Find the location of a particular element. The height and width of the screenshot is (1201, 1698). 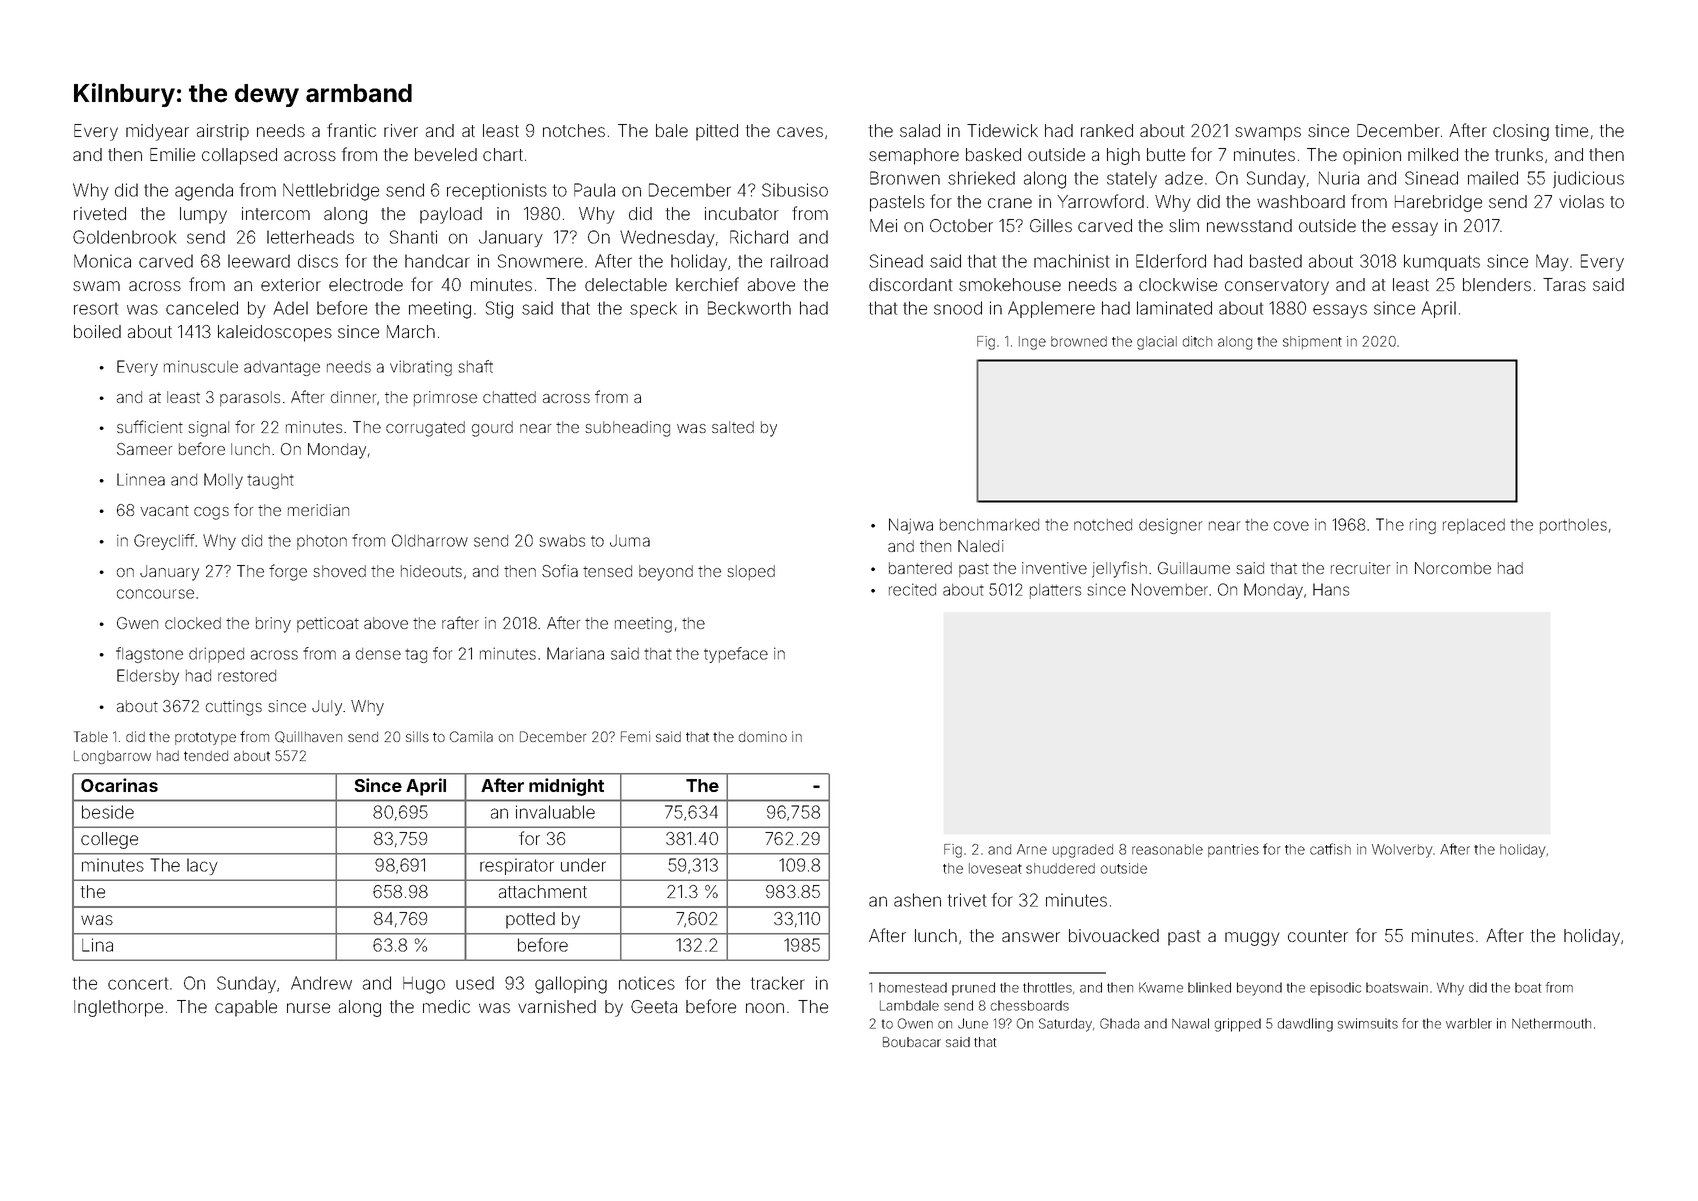

closing is located at coordinates (1521, 132).
